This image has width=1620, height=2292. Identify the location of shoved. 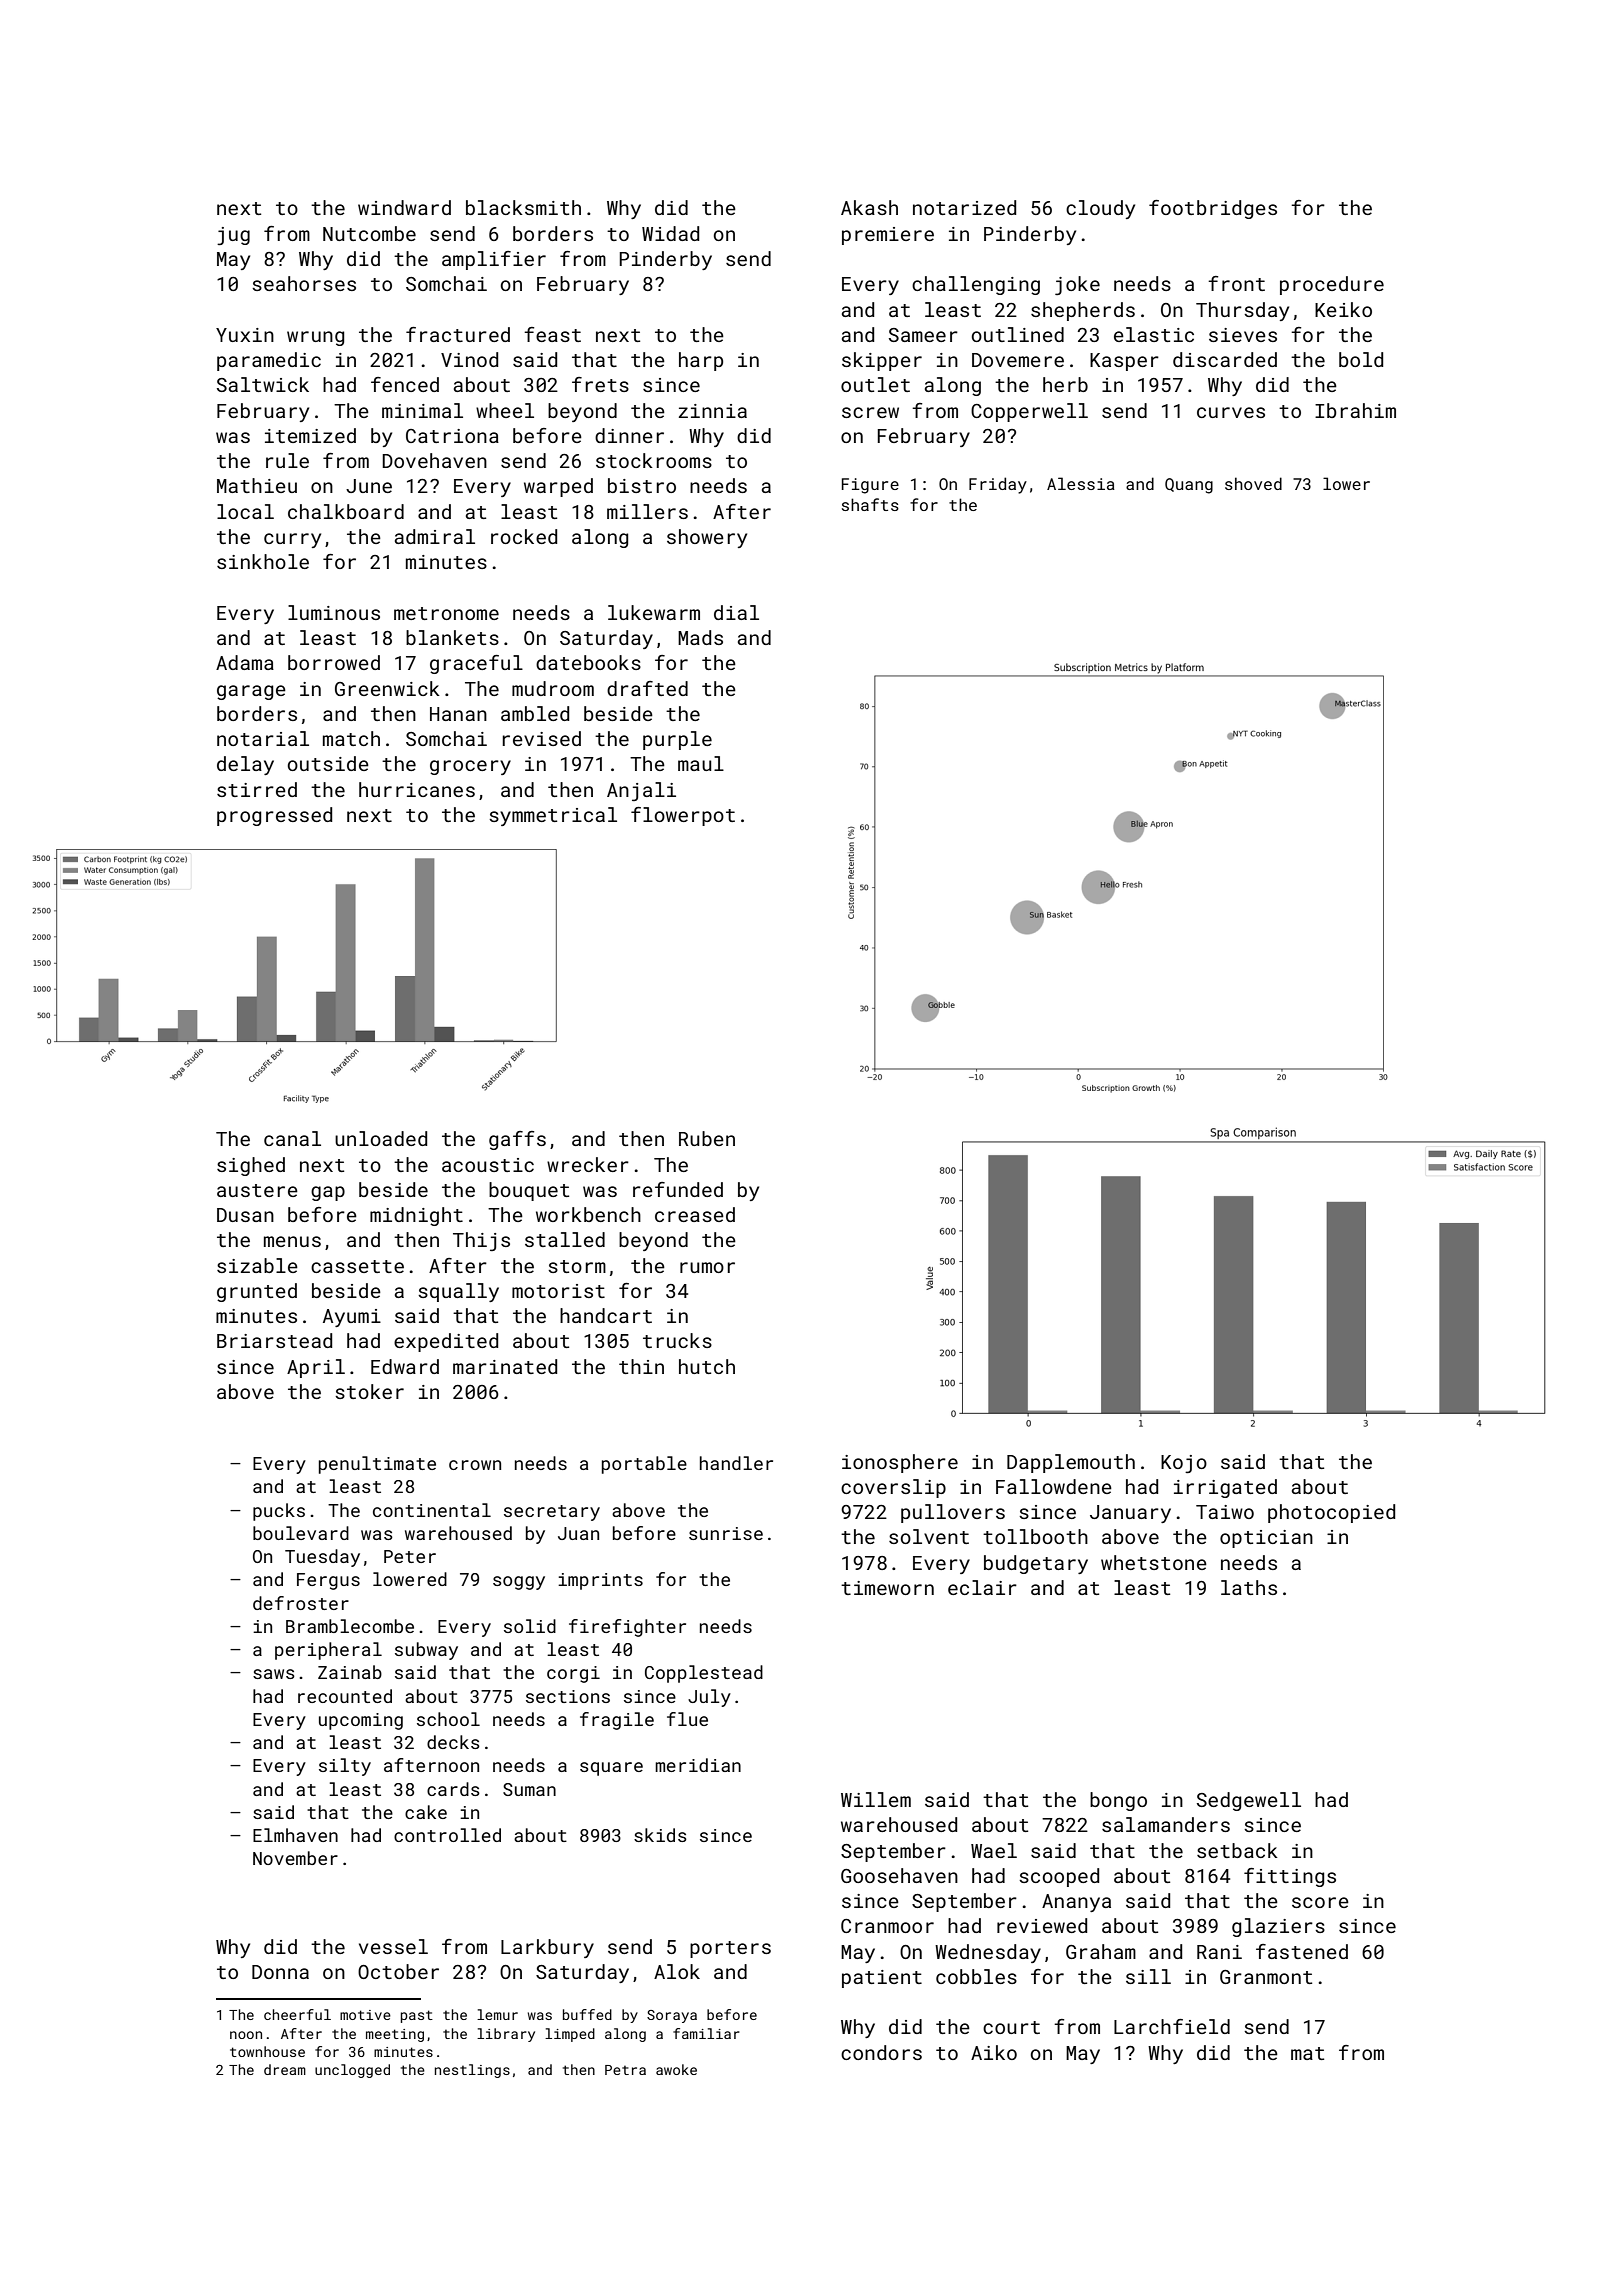
(1253, 483).
